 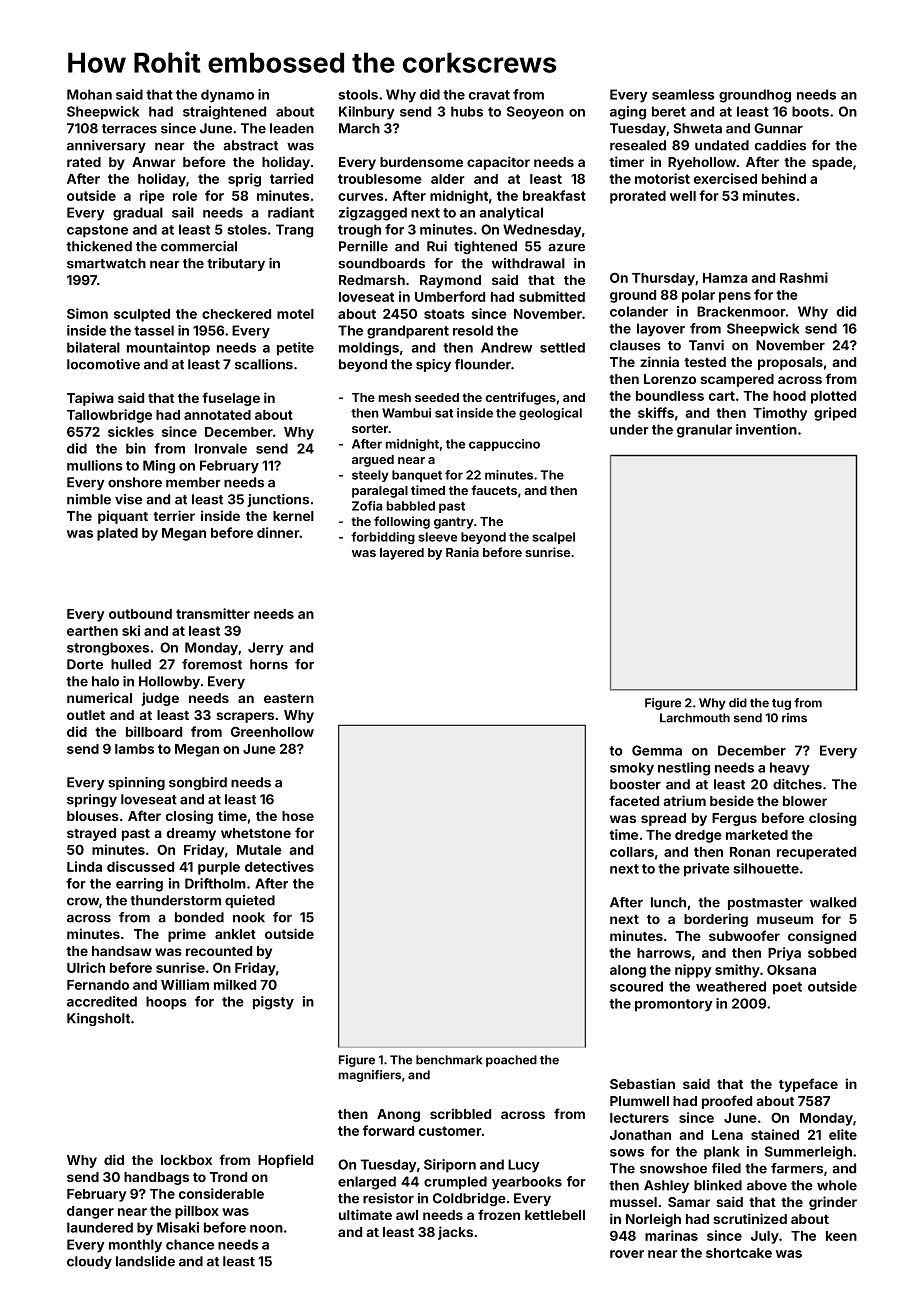 What do you see at coordinates (89, 94) in the screenshot?
I see `Mohan` at bounding box center [89, 94].
